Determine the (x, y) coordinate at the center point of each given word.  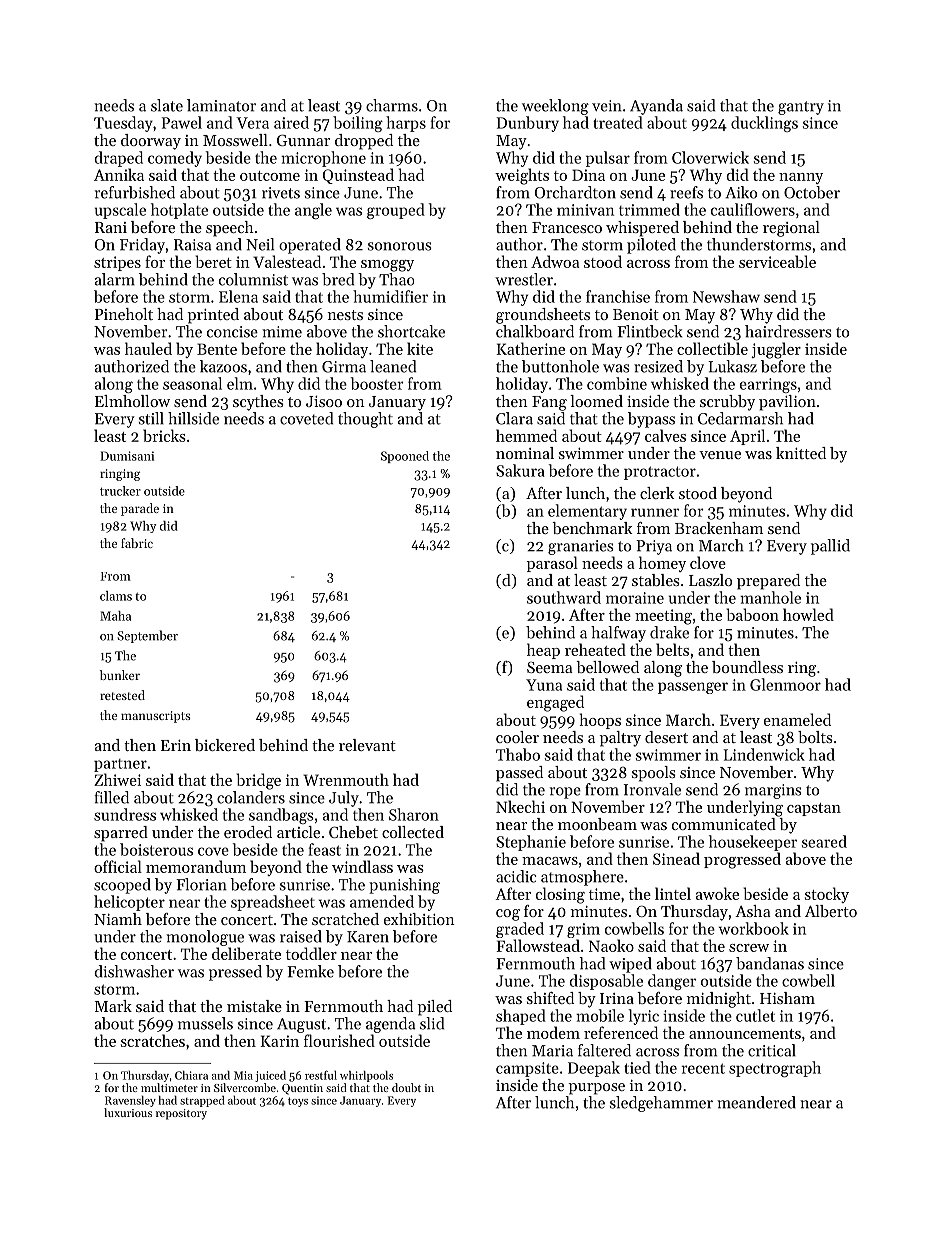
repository (181, 1114)
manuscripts (156, 717)
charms (392, 105)
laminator (221, 105)
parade (140, 509)
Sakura (520, 470)
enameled (797, 719)
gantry (801, 108)
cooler (517, 737)
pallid (830, 547)
